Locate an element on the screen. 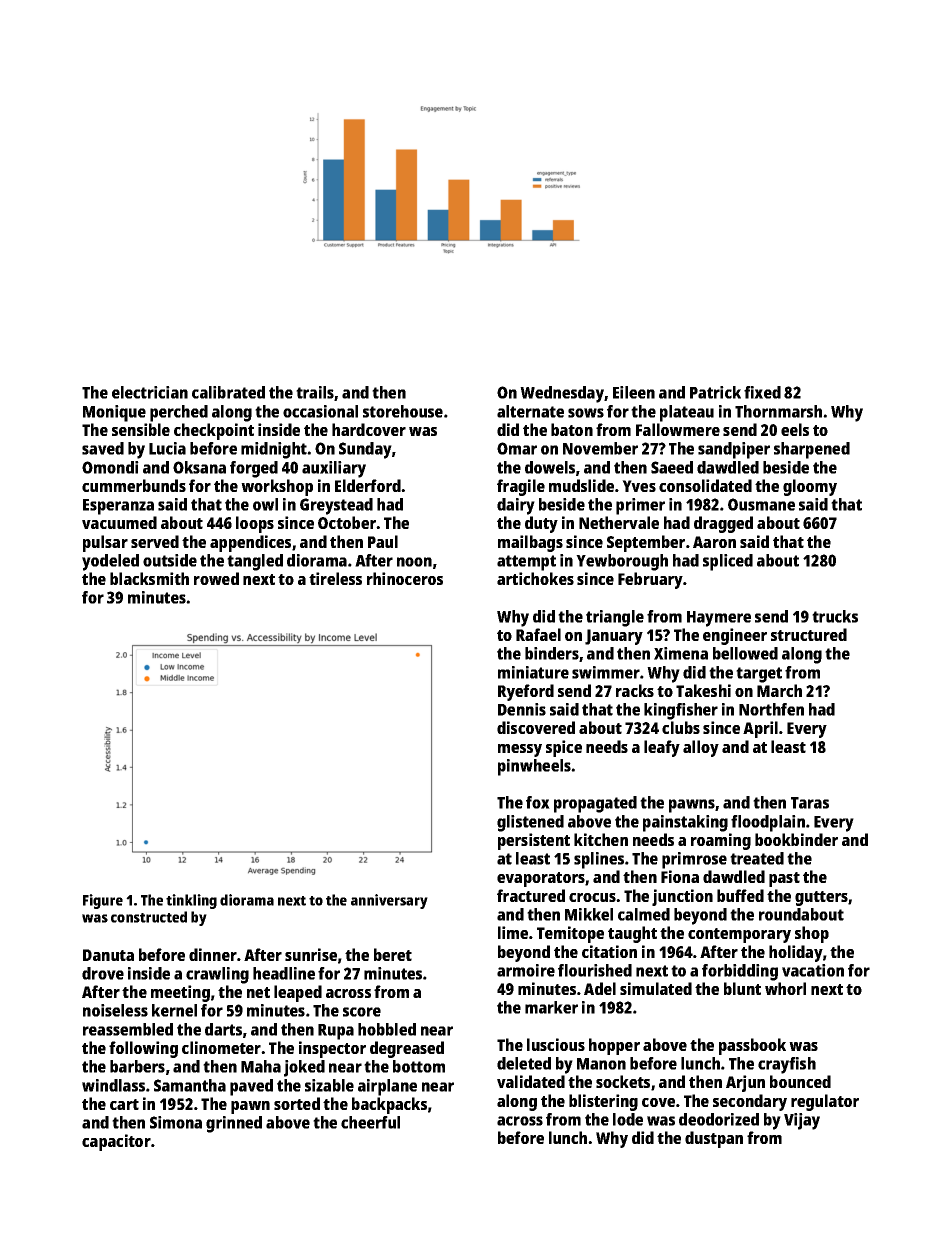 The height and width of the screenshot is (1233, 952). whorl is located at coordinates (785, 988).
